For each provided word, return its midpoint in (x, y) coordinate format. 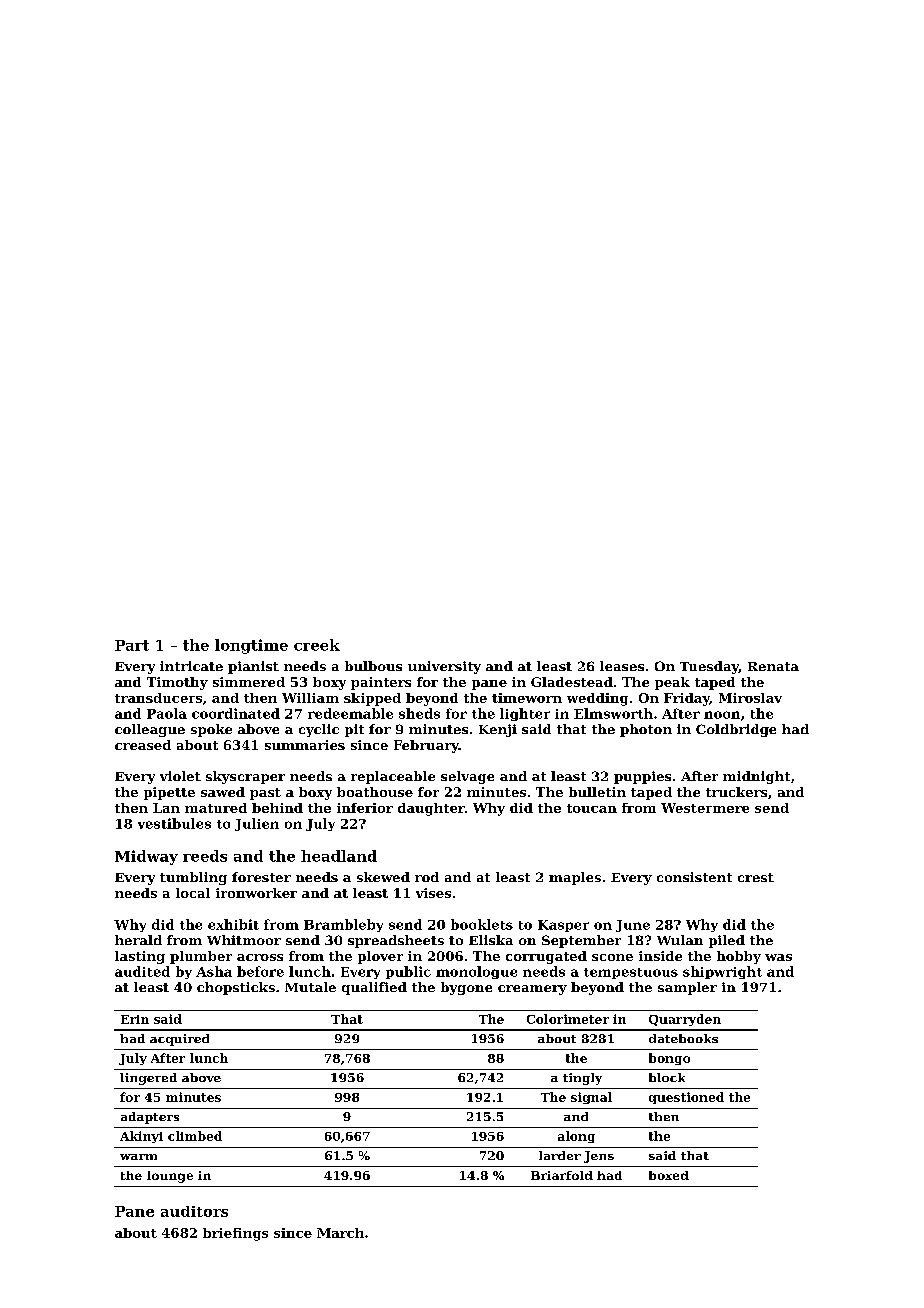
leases (622, 666)
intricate (191, 666)
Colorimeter (568, 1019)
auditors (194, 1211)
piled (727, 941)
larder (560, 1155)
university (444, 667)
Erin (135, 1019)
